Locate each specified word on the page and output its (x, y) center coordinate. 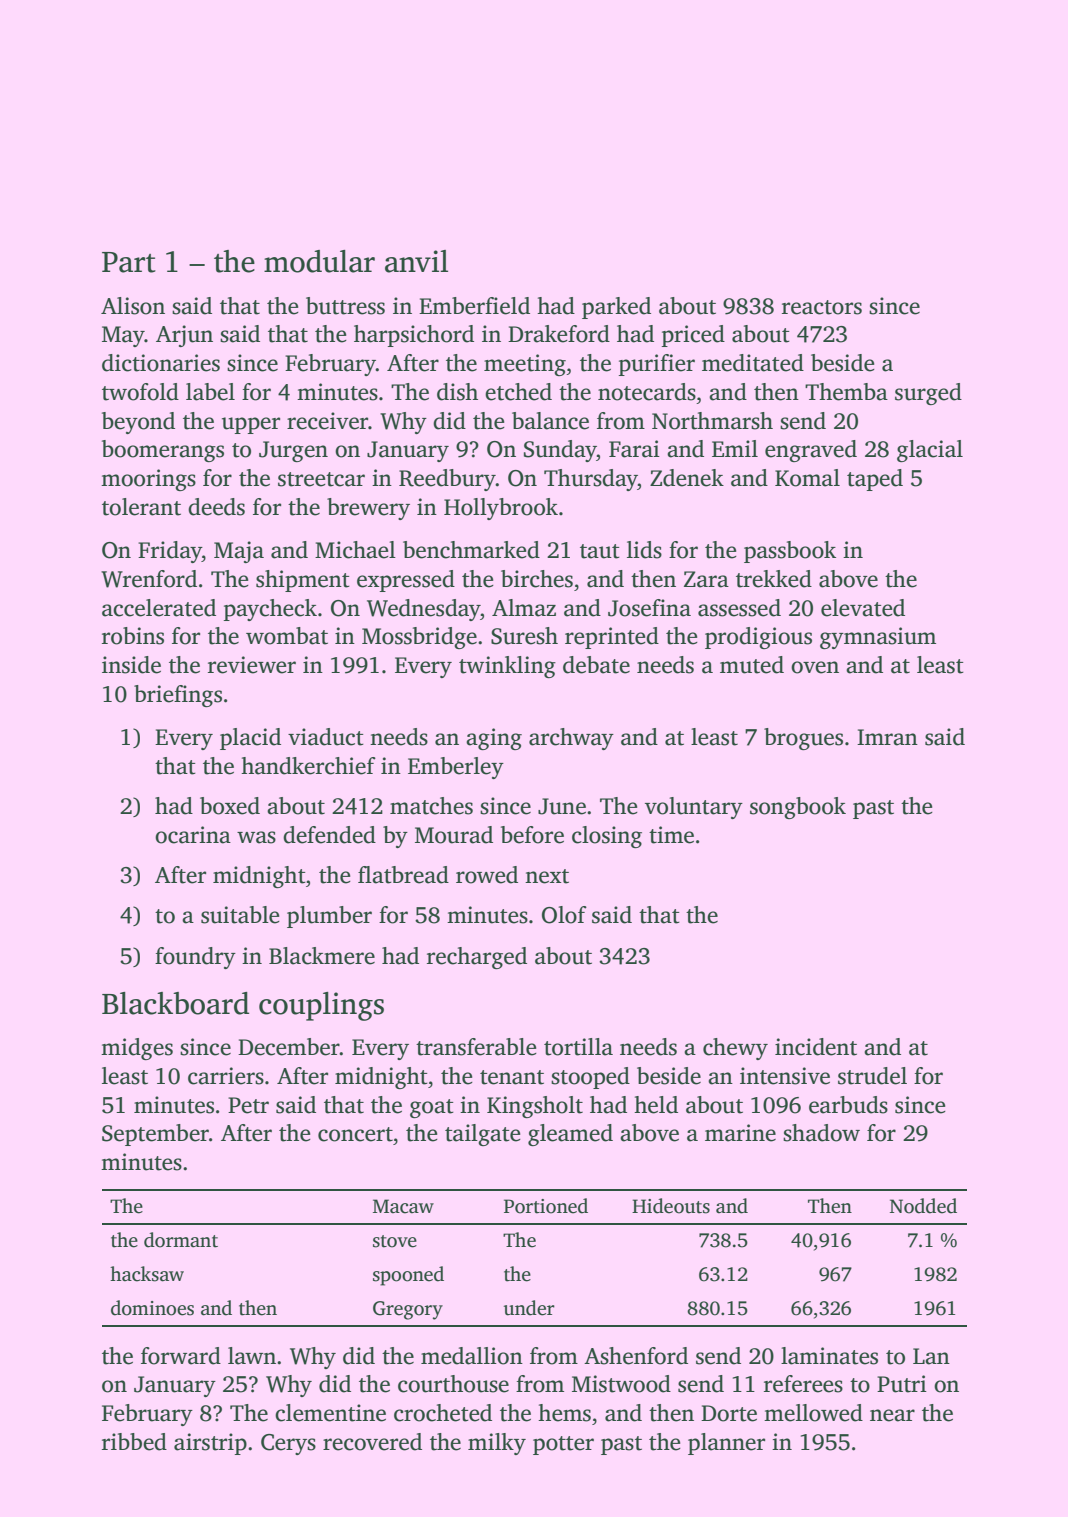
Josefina (649, 608)
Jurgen (293, 451)
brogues (803, 739)
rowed (487, 875)
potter (563, 1445)
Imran (887, 737)
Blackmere (322, 956)
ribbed (134, 1442)
